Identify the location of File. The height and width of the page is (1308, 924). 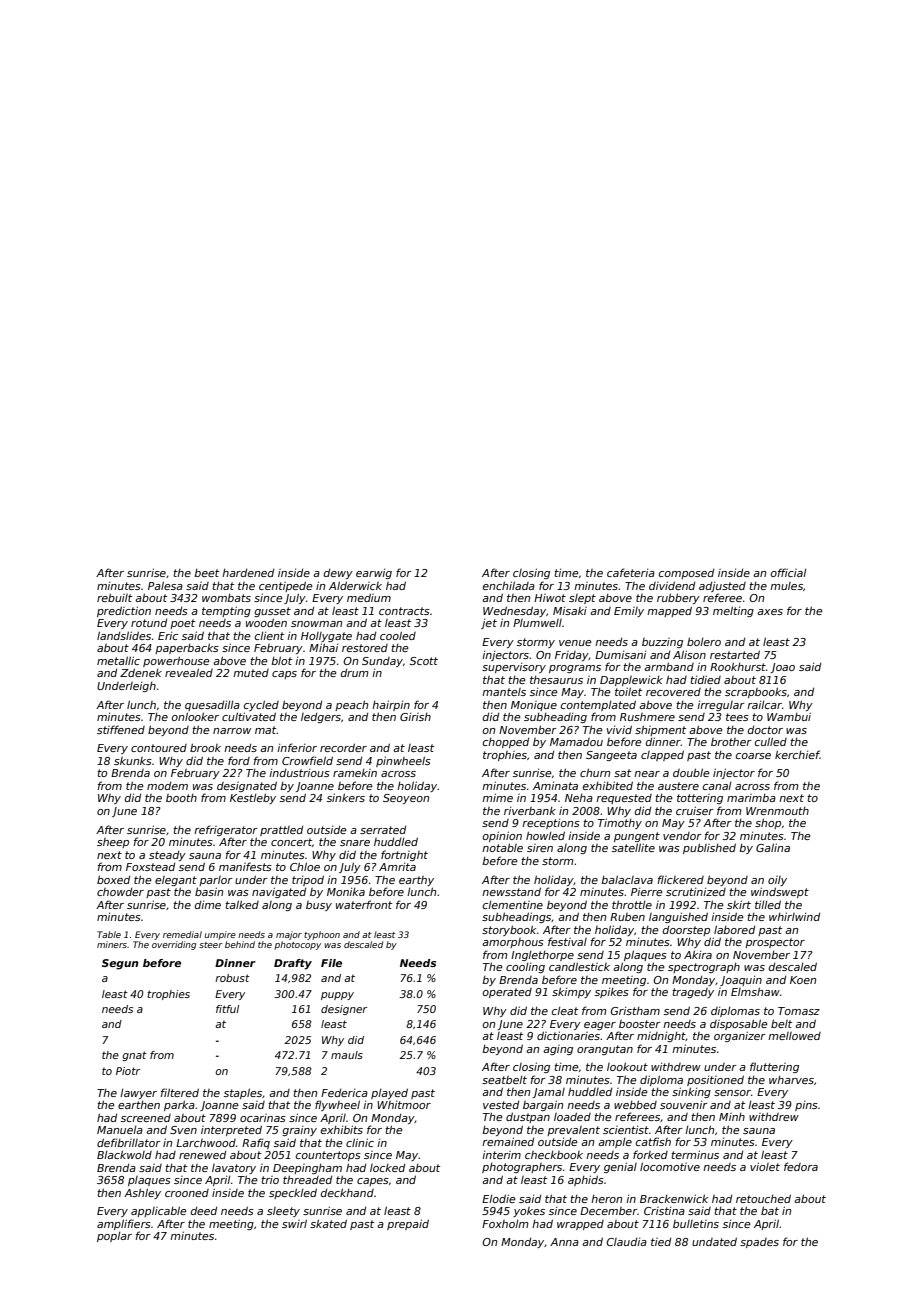
(331, 963).
